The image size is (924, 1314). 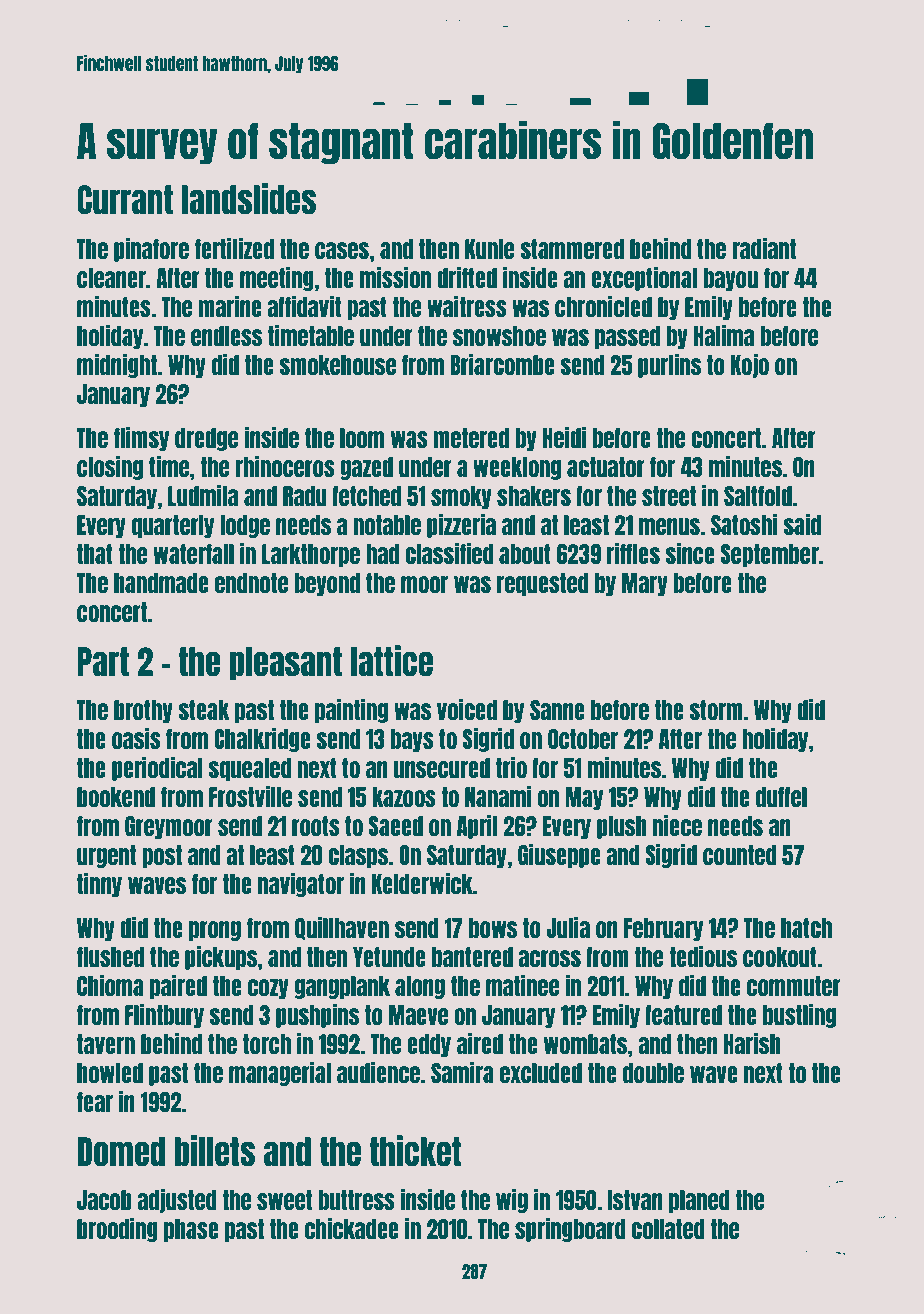 I want to click on Currant, so click(x=125, y=200).
